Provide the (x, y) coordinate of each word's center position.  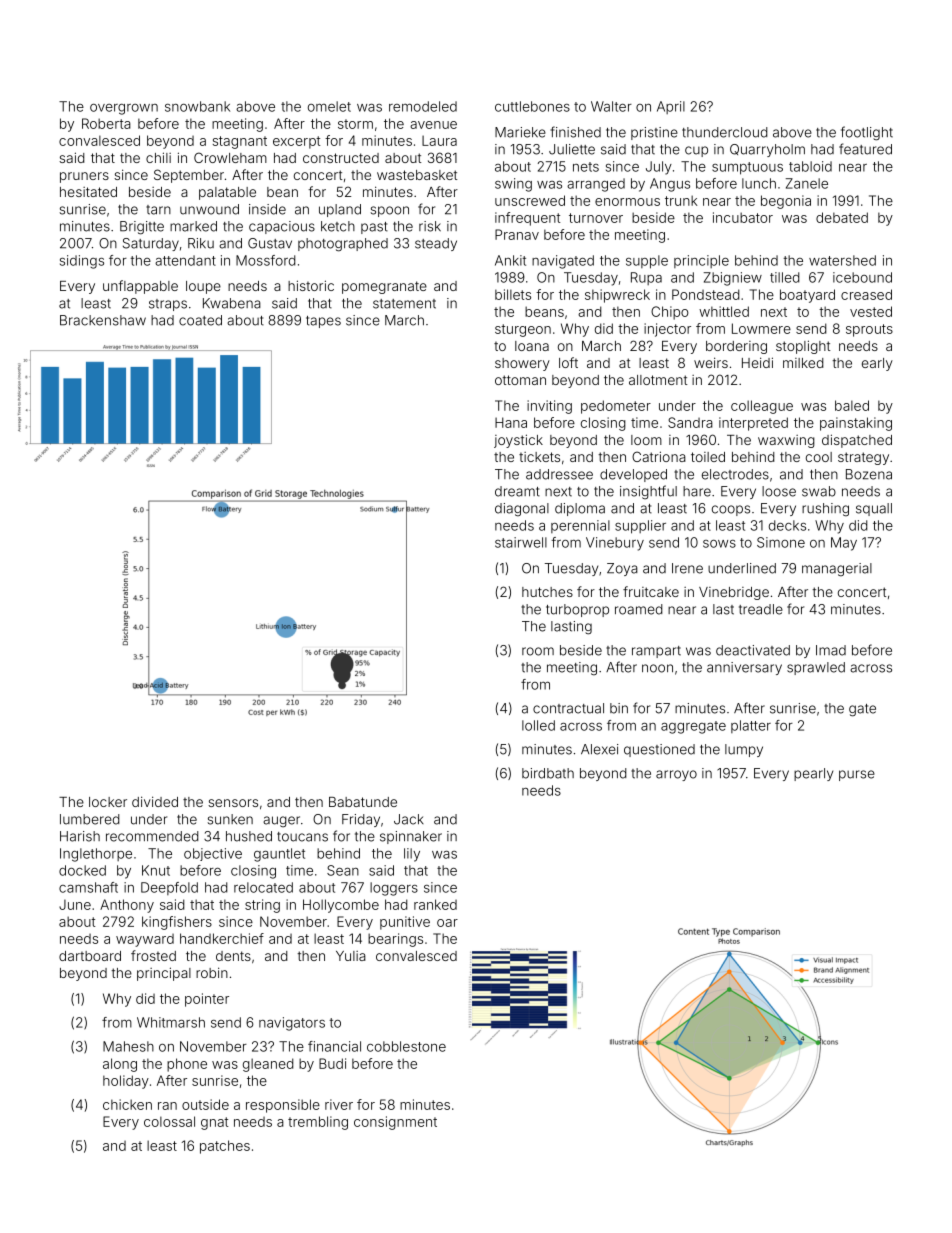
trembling (318, 1123)
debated (842, 217)
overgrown (124, 109)
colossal (169, 1121)
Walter (611, 106)
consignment (395, 1123)
